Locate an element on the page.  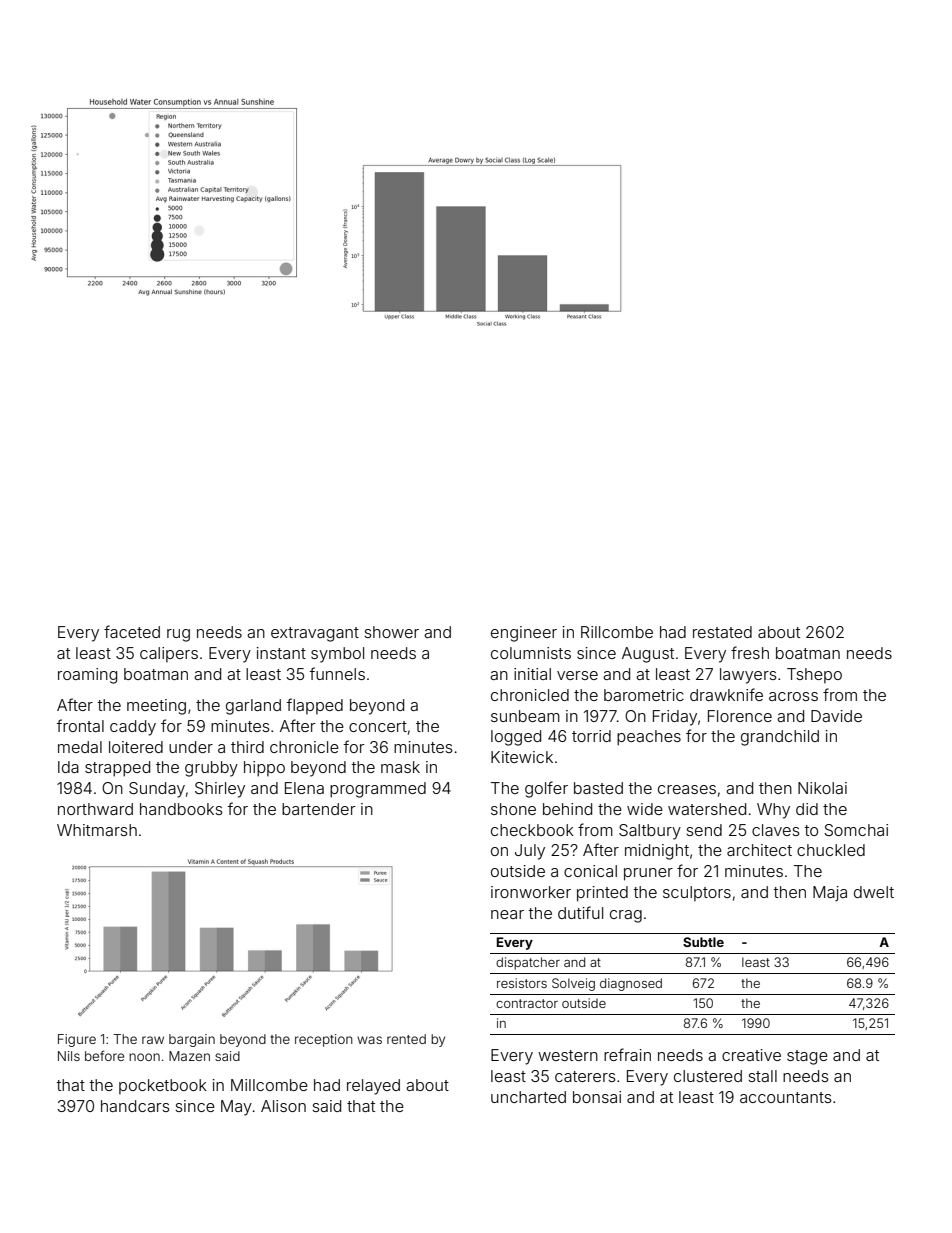
programmed is located at coordinates (378, 790).
